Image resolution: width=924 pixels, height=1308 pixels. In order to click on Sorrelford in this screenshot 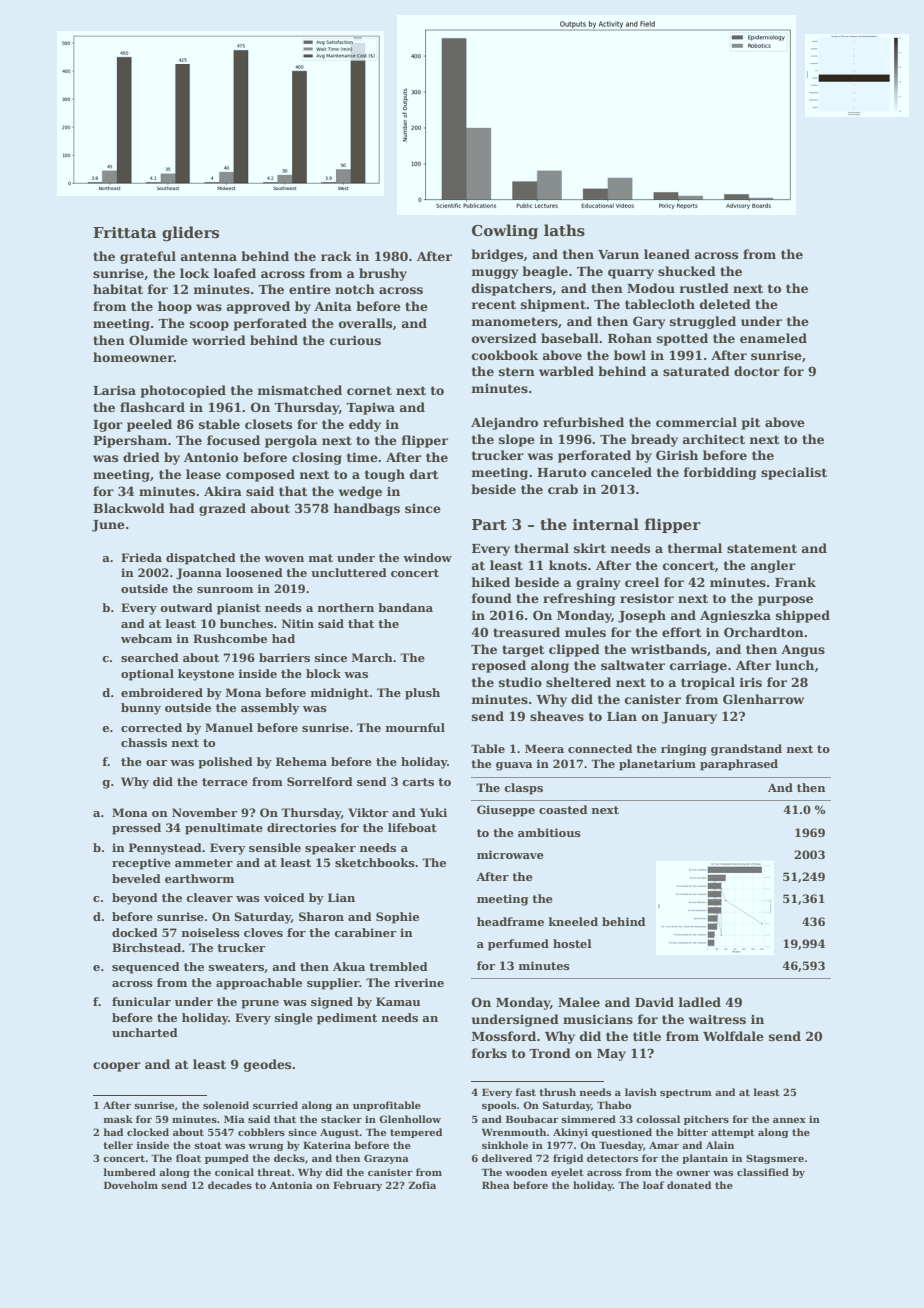, I will do `click(320, 781)`.
